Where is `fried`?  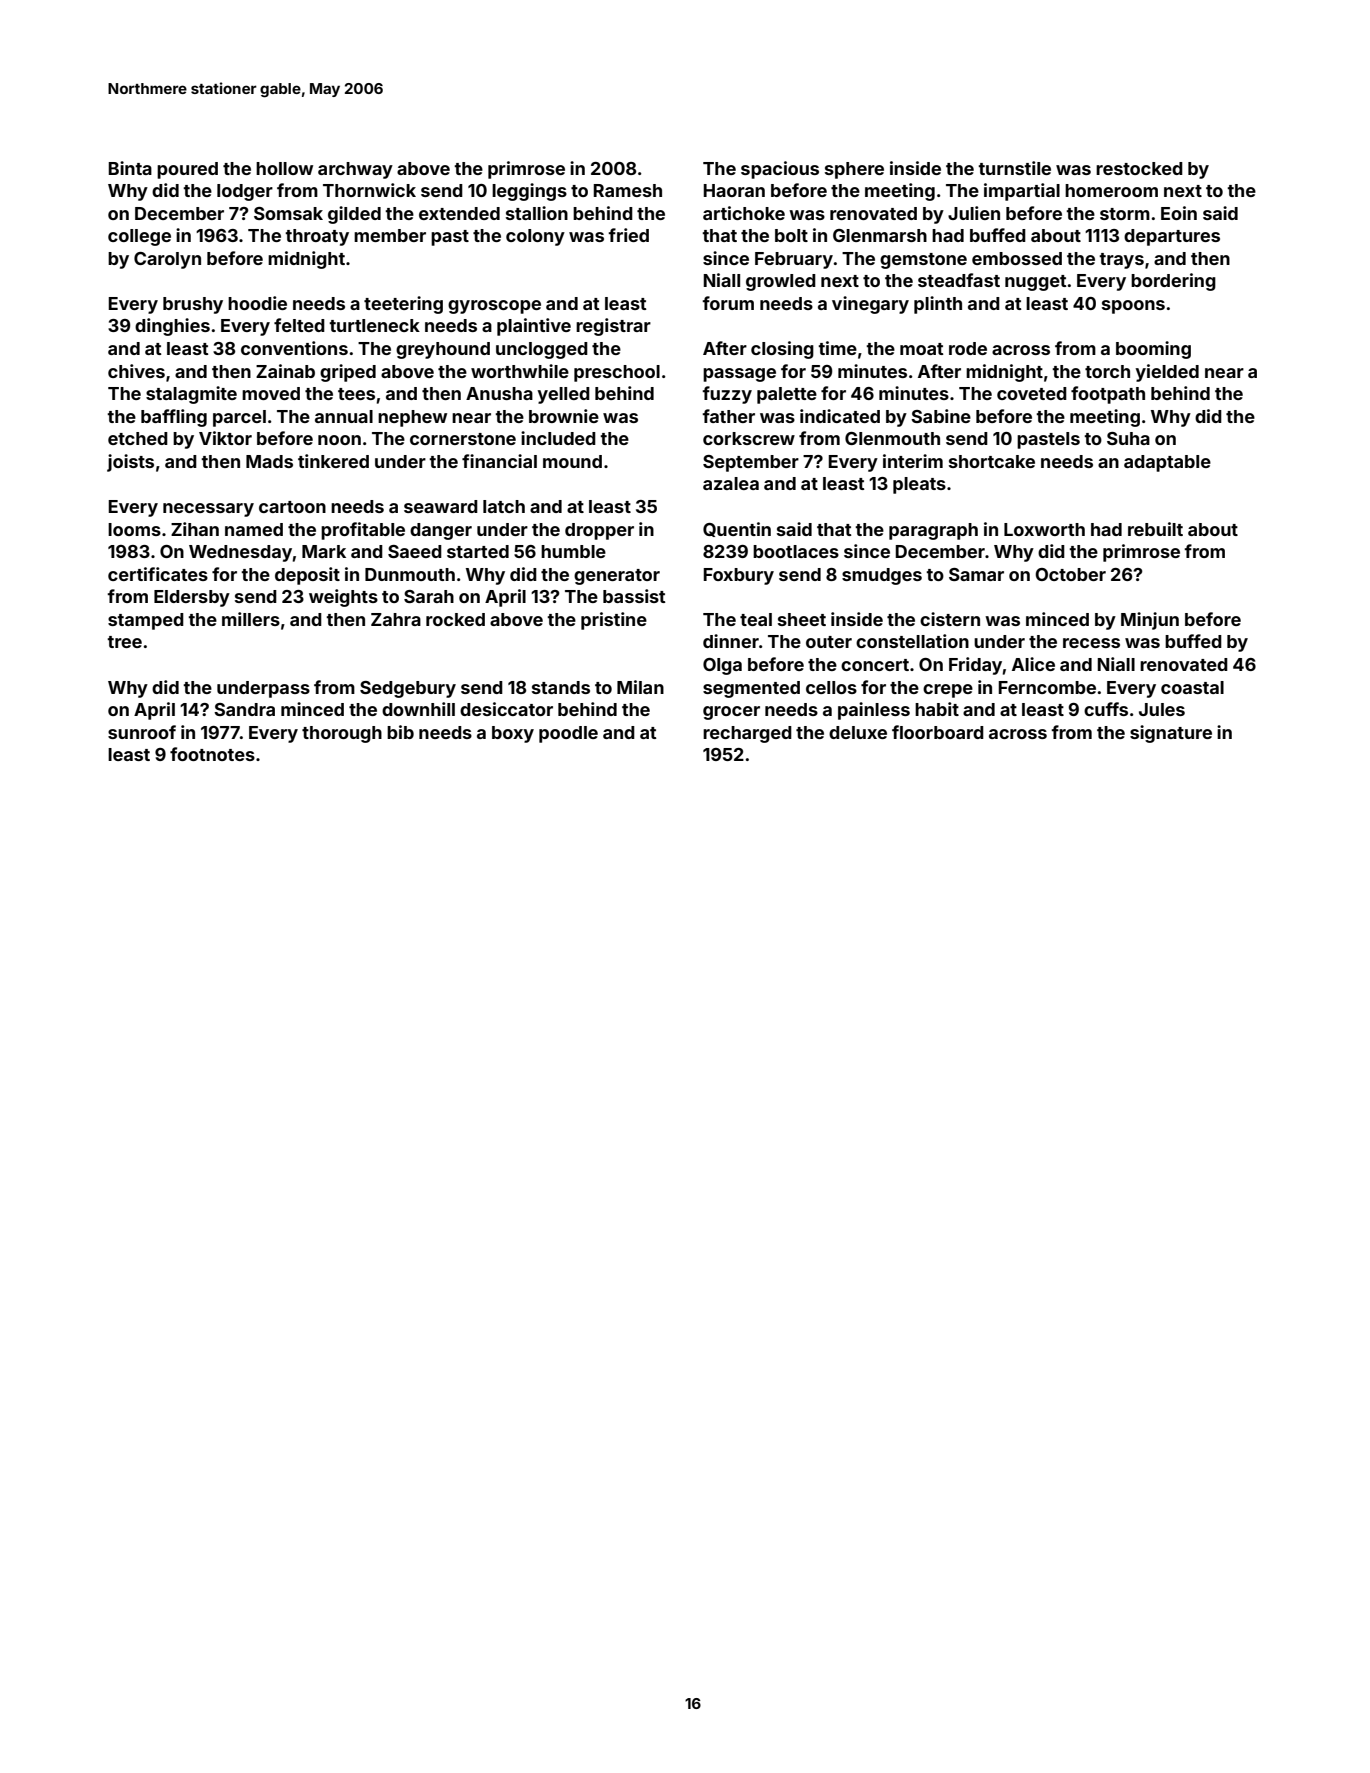
fried is located at coordinates (628, 235).
